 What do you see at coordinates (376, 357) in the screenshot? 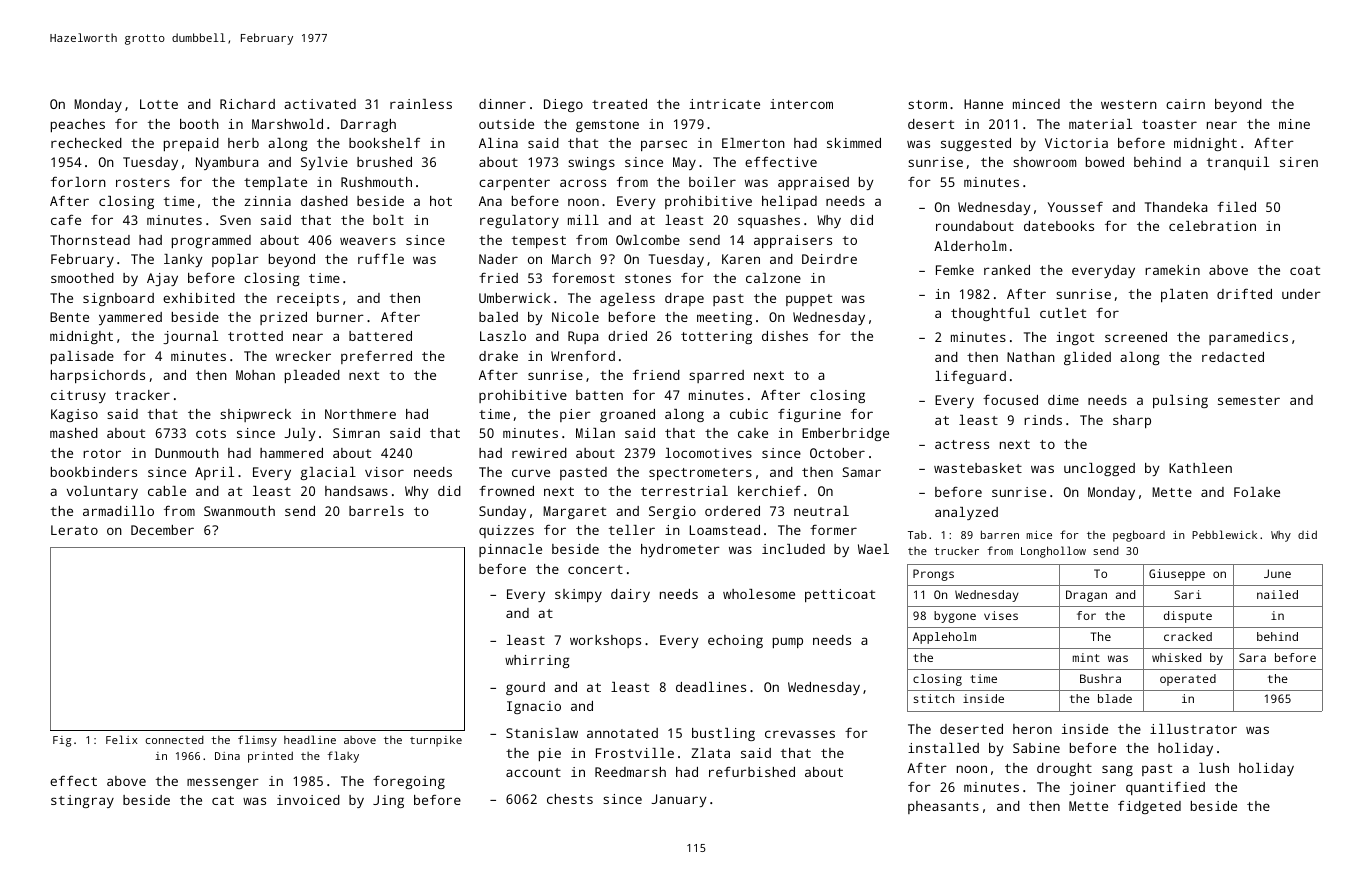
I see `preferred` at bounding box center [376, 357].
